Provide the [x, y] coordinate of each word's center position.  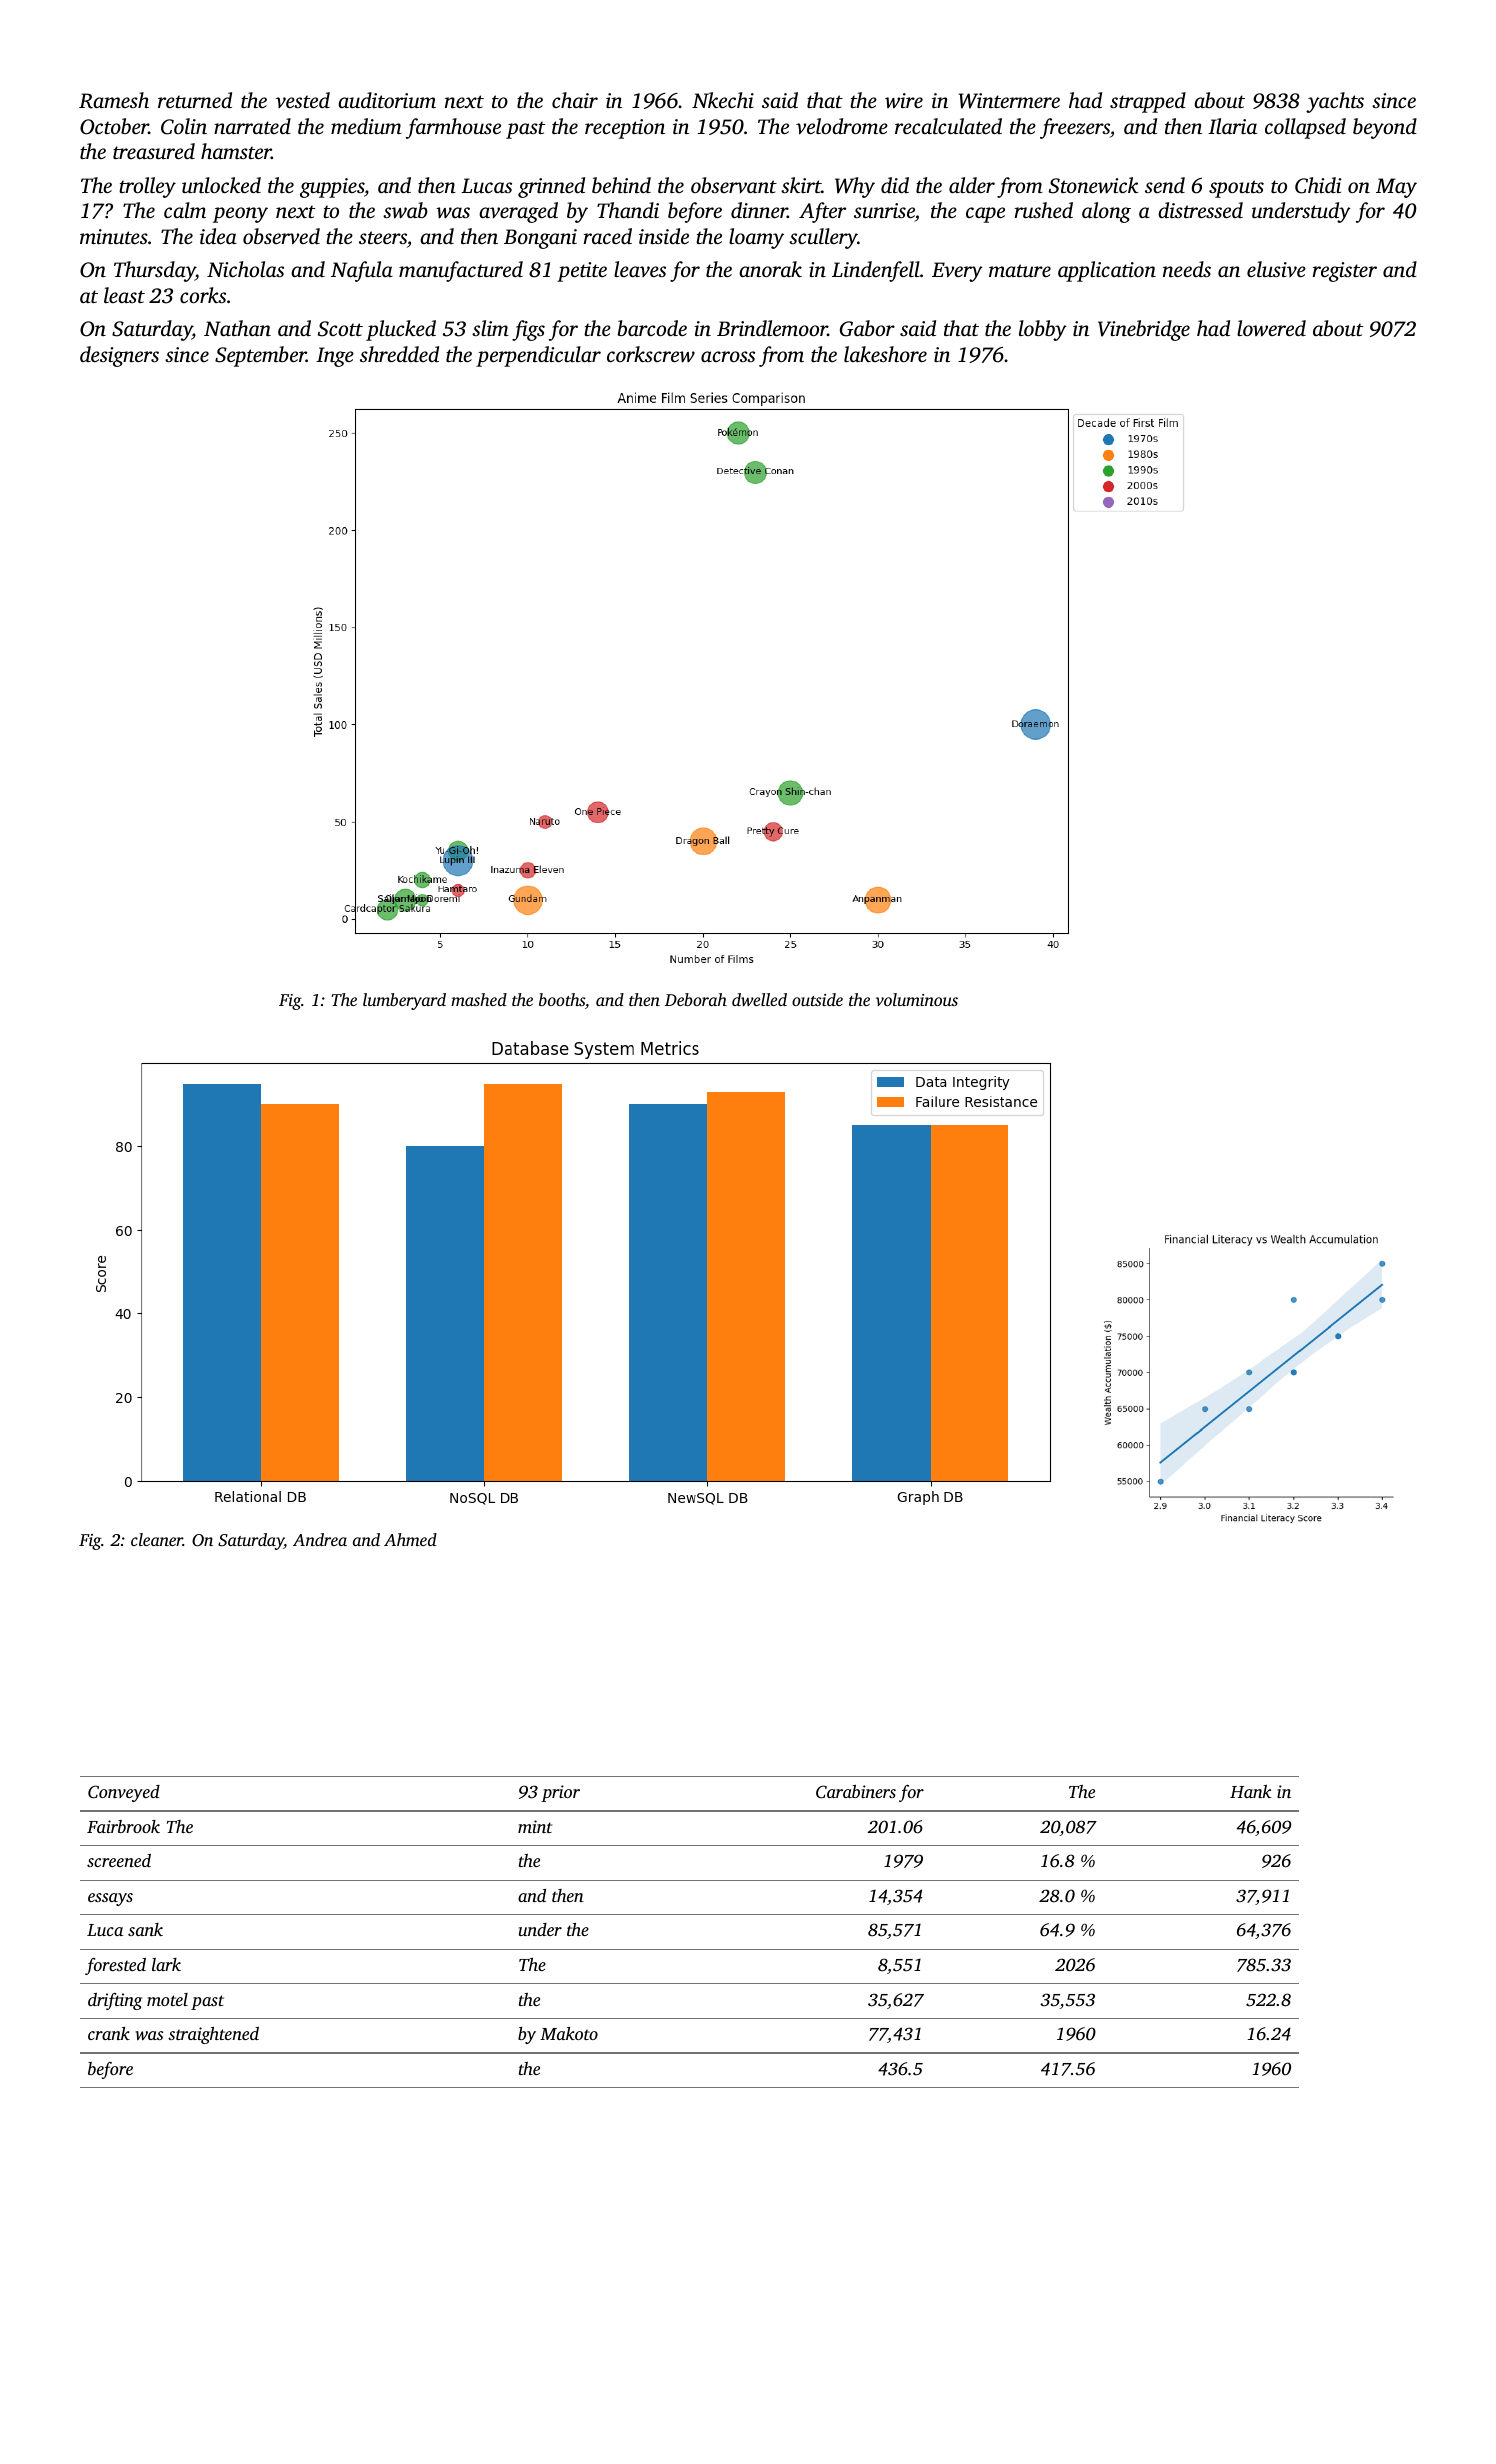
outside [817, 999]
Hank [1251, 1791]
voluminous [917, 999]
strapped [1148, 102]
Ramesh [114, 100]
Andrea [320, 1539]
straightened [213, 2035]
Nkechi [723, 100]
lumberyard [404, 1001]
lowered [1271, 328]
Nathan [237, 328]
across [728, 356]
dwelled [759, 999]
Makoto [569, 2033]
